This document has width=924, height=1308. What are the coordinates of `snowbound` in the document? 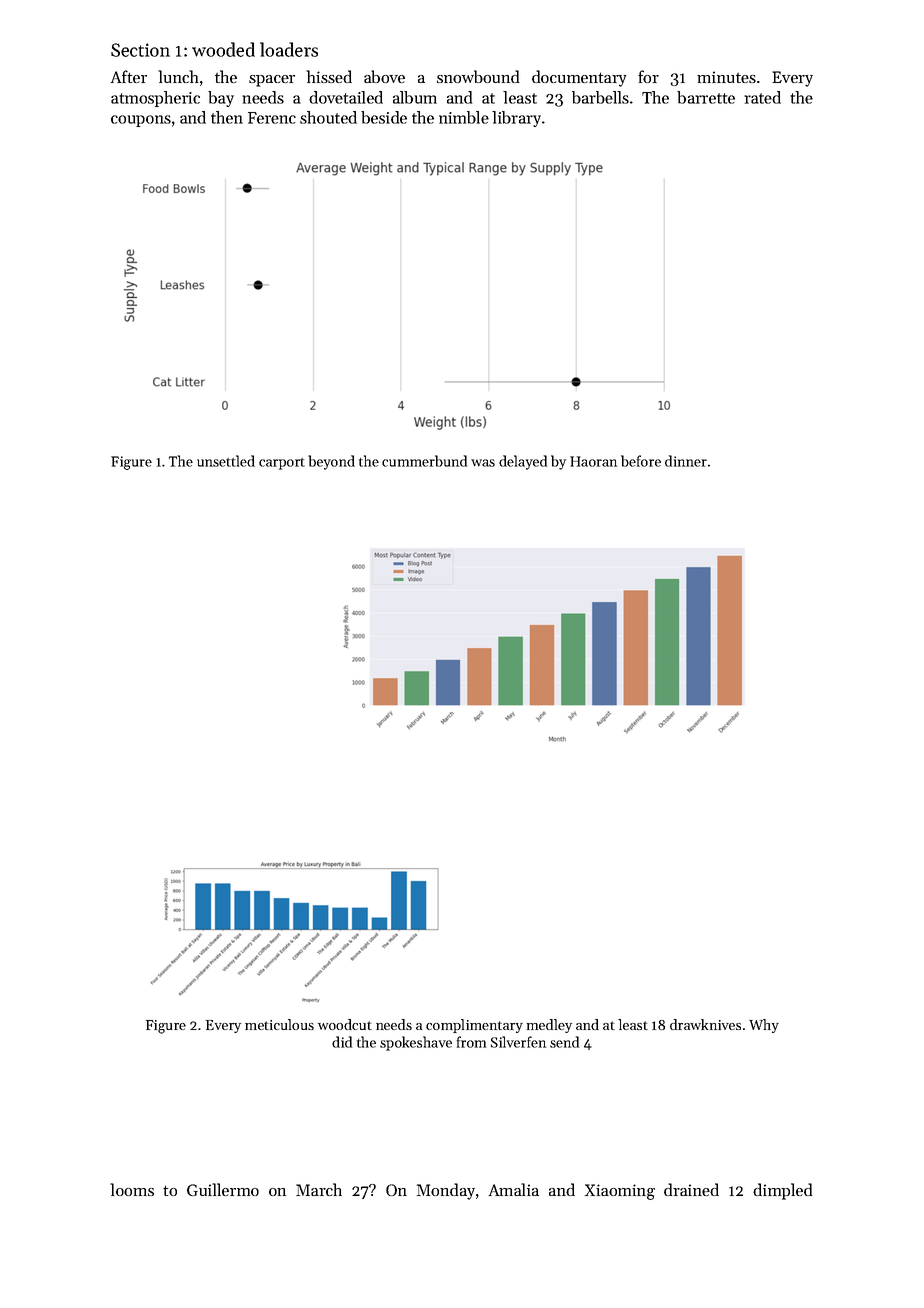 It's located at (478, 76).
